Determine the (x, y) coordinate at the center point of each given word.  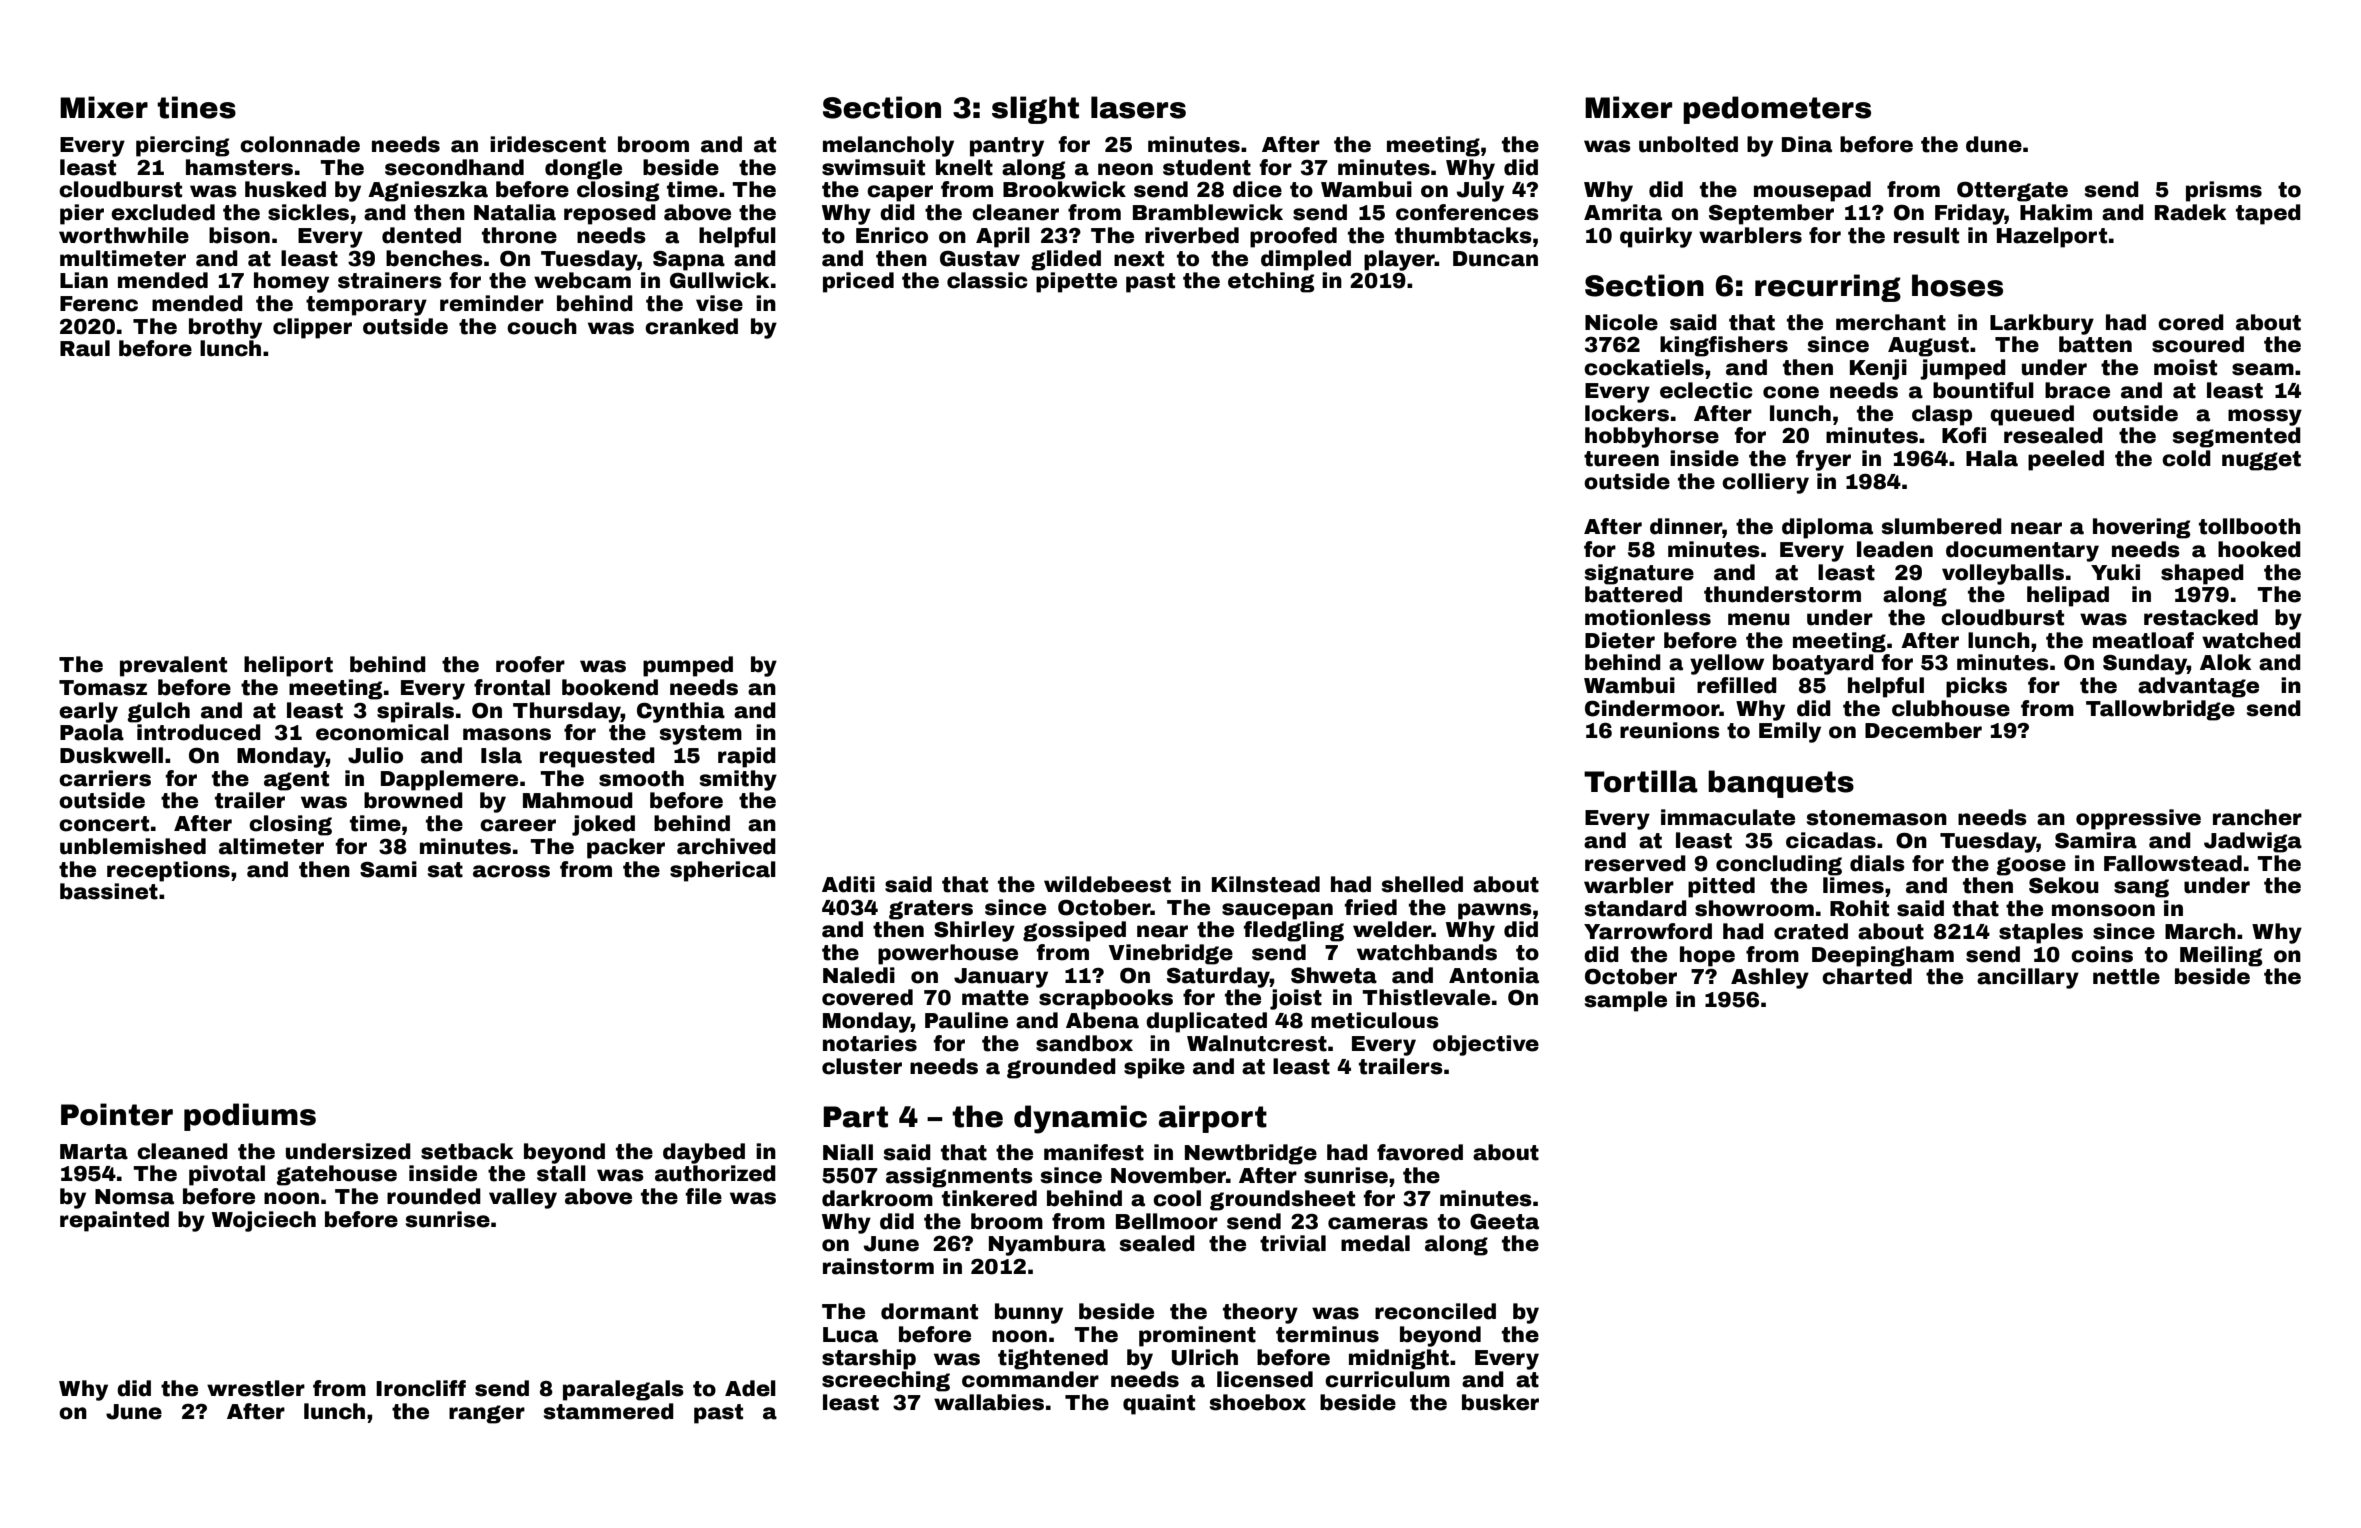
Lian (84, 280)
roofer (530, 664)
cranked (691, 326)
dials (1877, 863)
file (703, 1196)
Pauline (966, 1020)
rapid (747, 757)
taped (2268, 214)
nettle (2126, 976)
